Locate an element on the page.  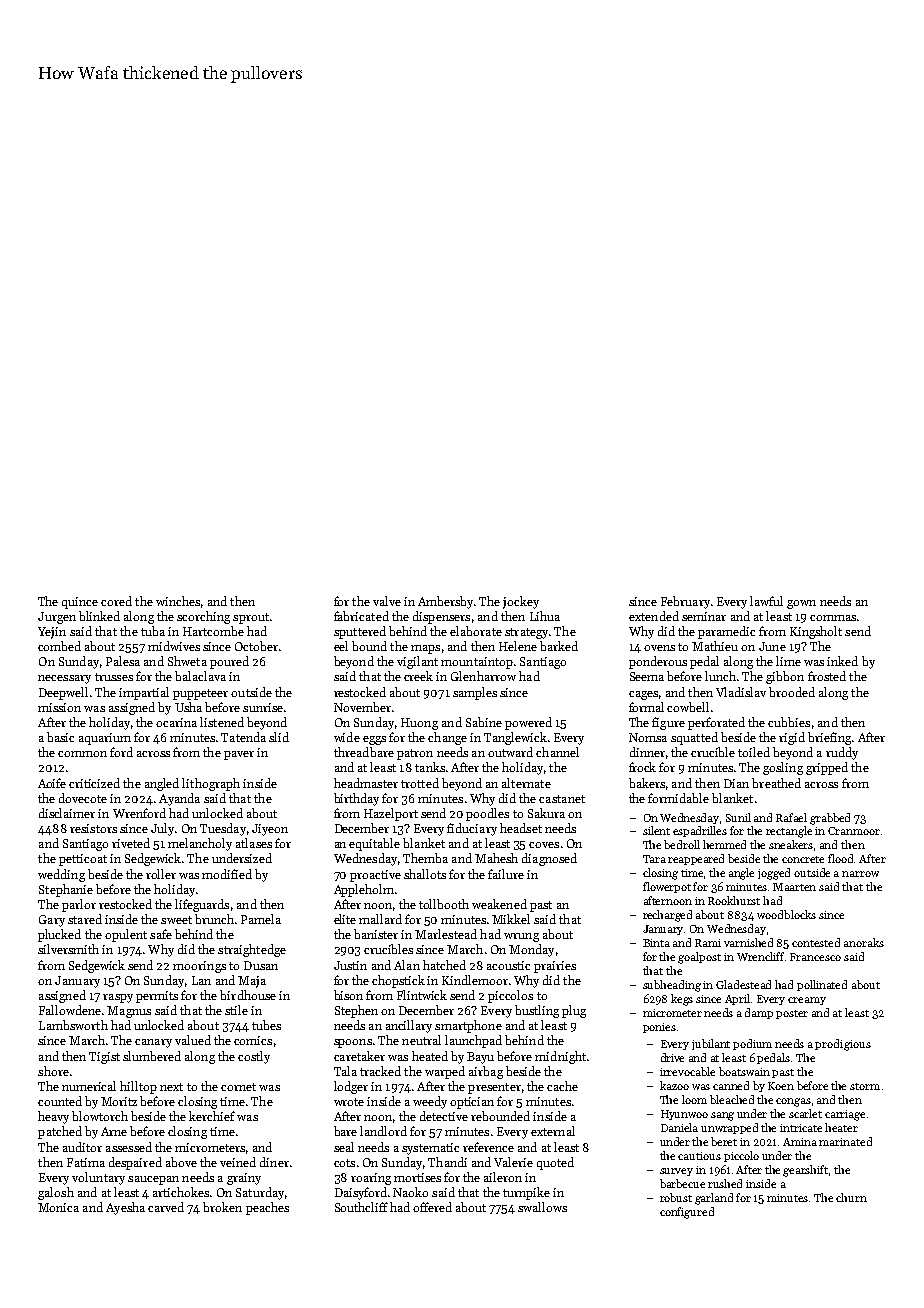
atlases is located at coordinates (254, 843).
